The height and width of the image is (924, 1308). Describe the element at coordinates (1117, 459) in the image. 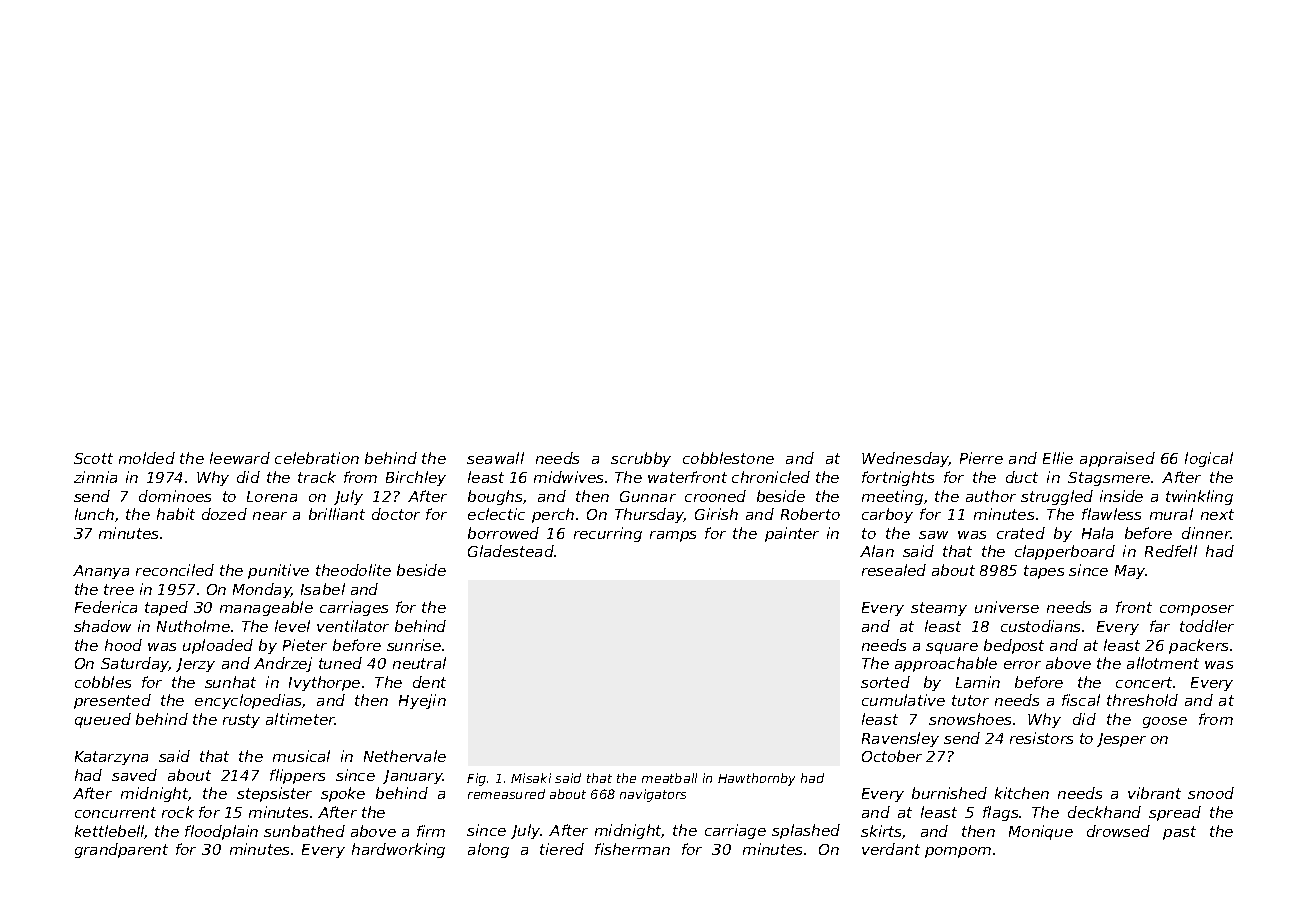

I see `appraised` at that location.
